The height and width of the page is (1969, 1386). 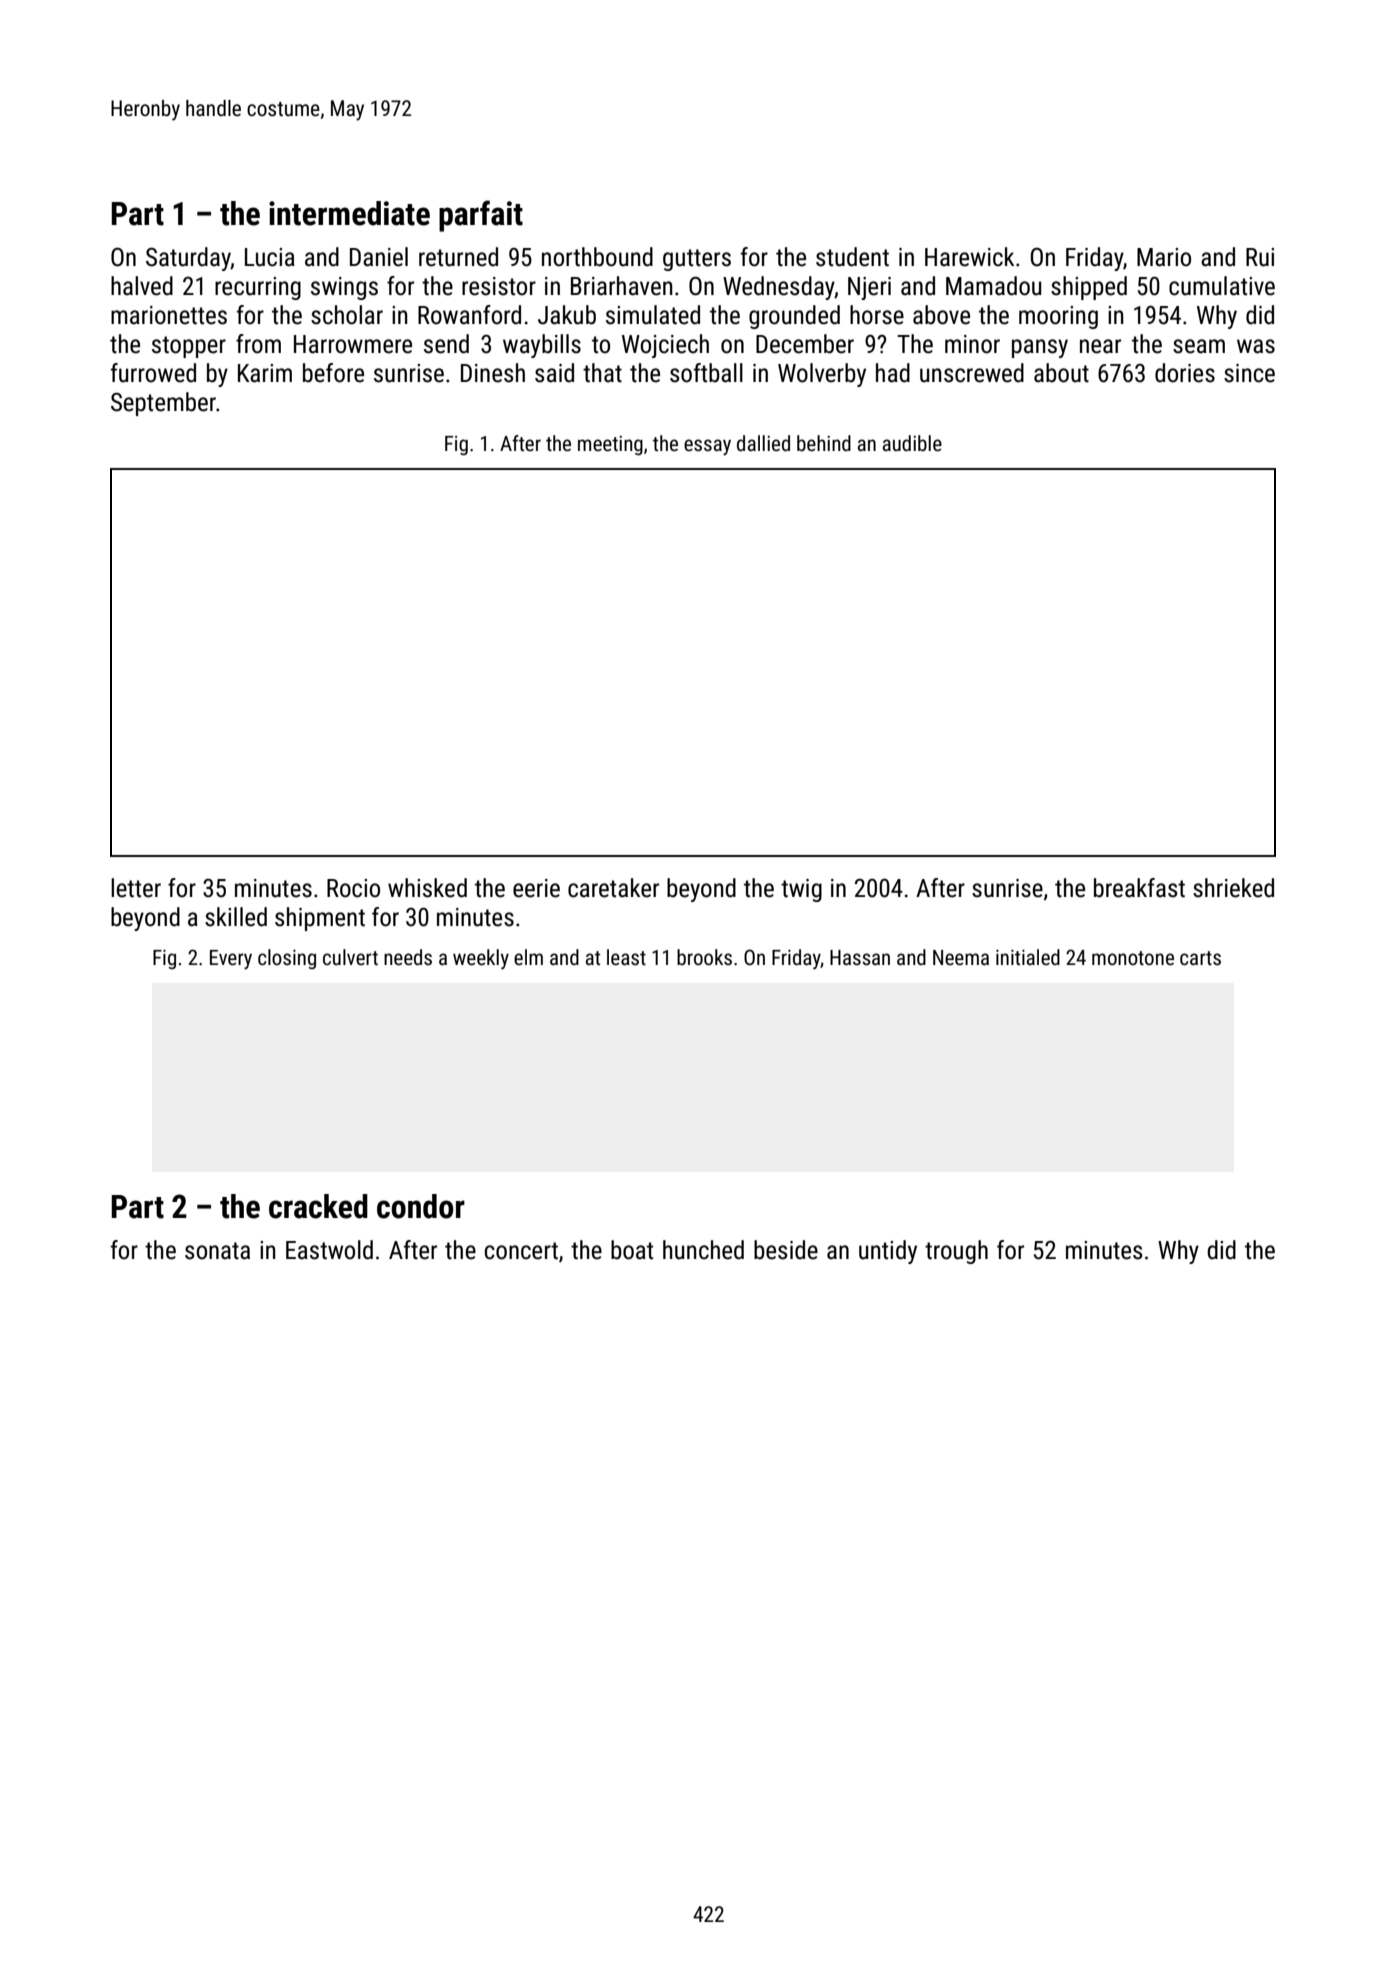 I want to click on September, so click(x=163, y=404).
